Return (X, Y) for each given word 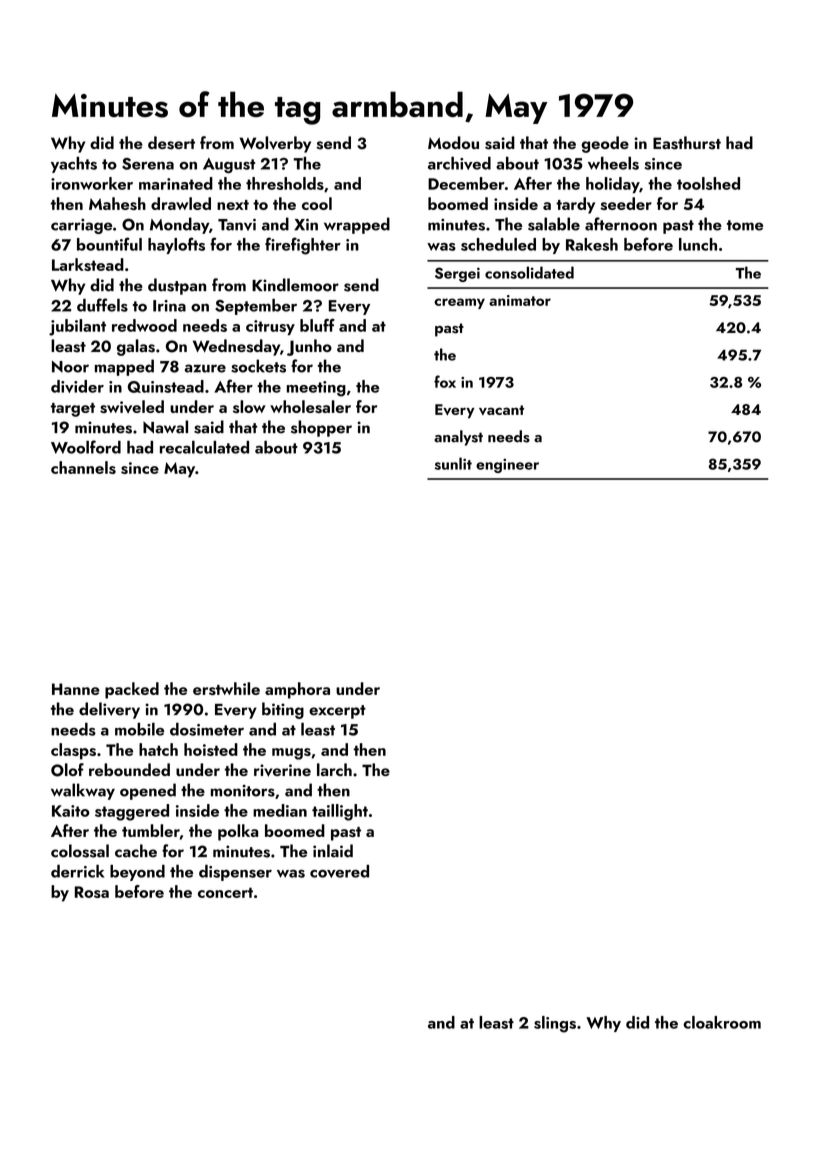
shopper (321, 428)
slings (555, 1024)
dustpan (177, 286)
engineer (507, 465)
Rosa (92, 892)
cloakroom (722, 1022)
